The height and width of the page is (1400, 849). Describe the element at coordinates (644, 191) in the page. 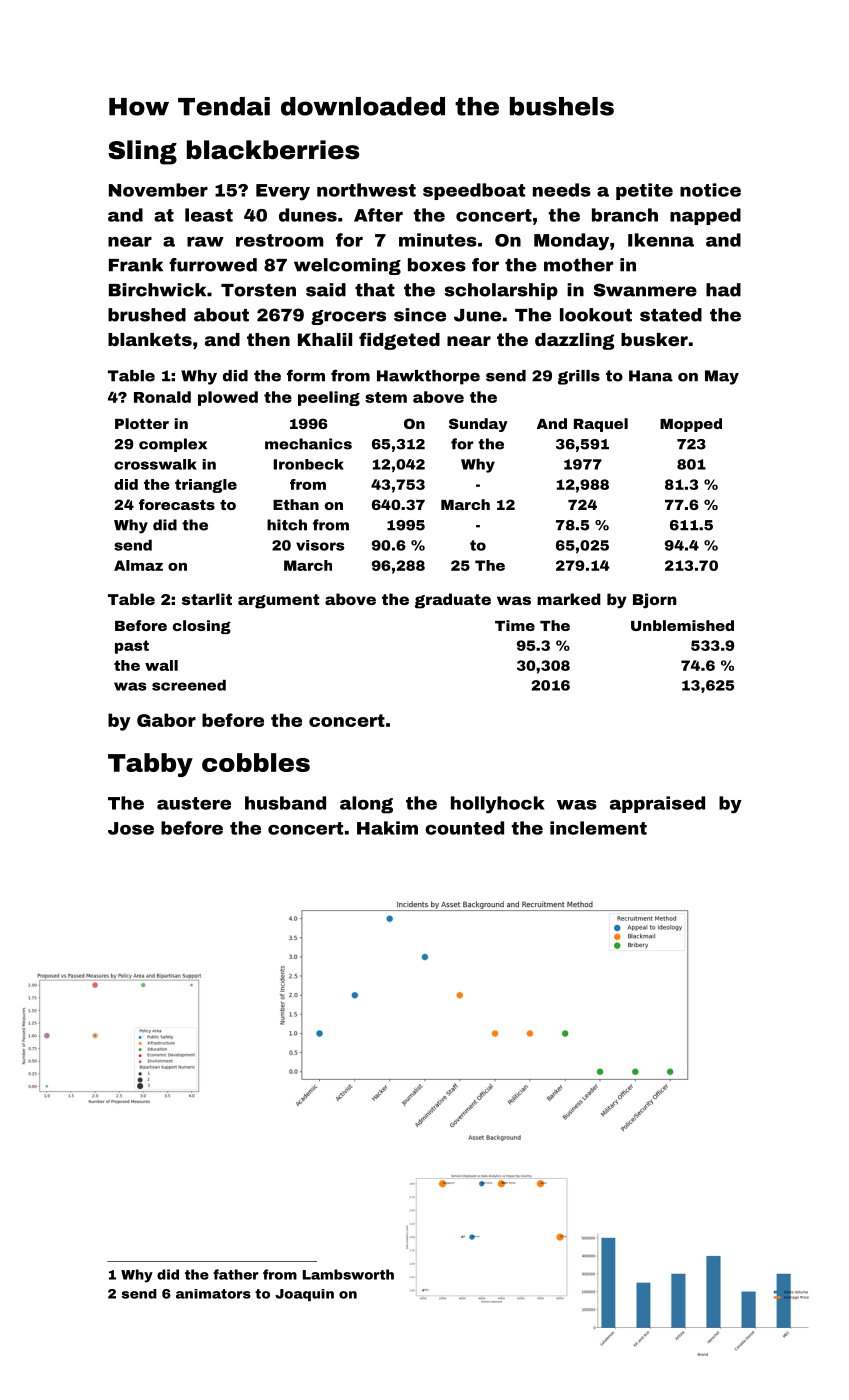

I see `petite` at that location.
